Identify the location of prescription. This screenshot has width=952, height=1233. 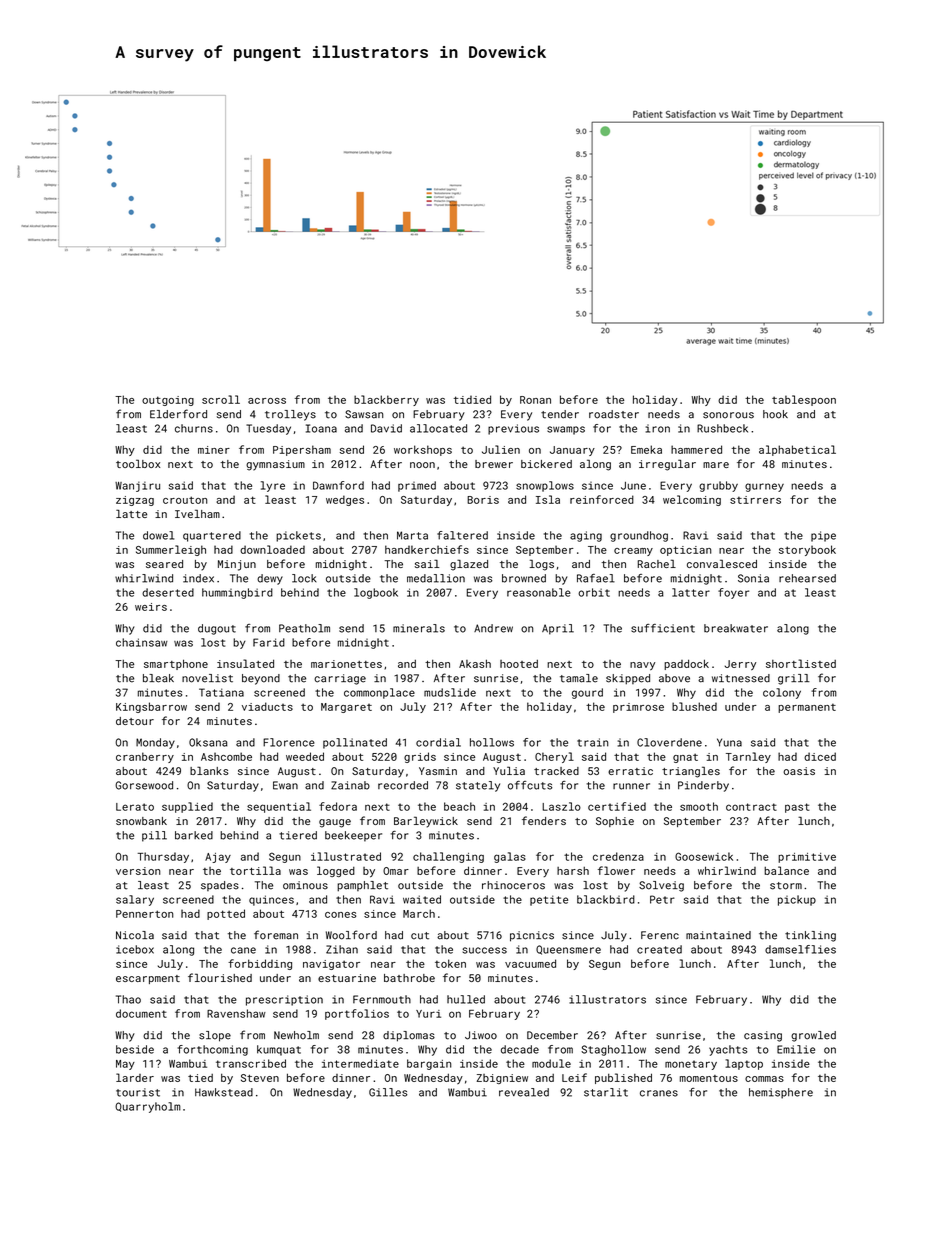
(284, 1000).
